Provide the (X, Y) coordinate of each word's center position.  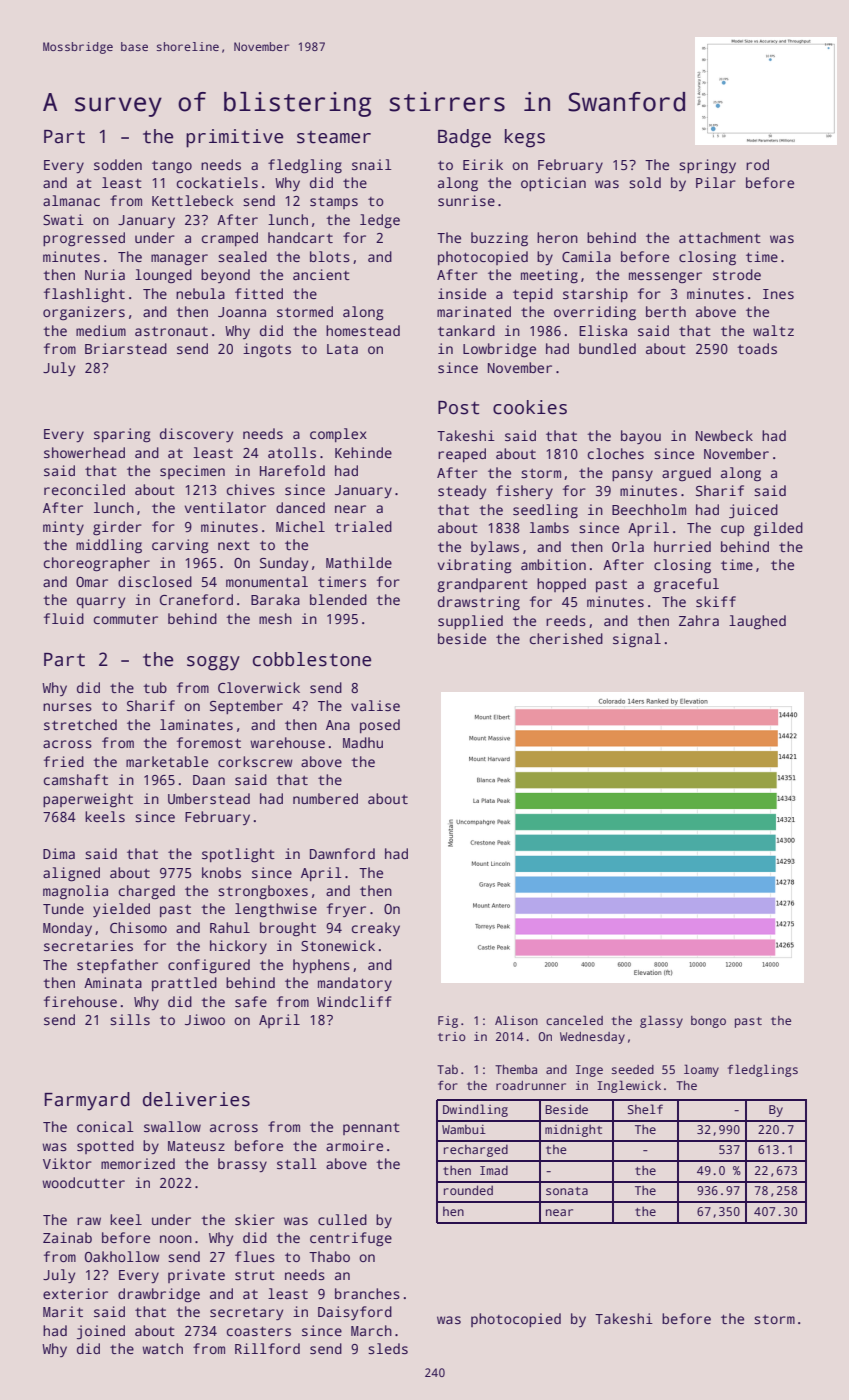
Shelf (645, 1109)
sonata (567, 1191)
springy (707, 166)
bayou (641, 437)
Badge (464, 138)
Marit (63, 1311)
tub (155, 687)
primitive (234, 138)
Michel (300, 526)
